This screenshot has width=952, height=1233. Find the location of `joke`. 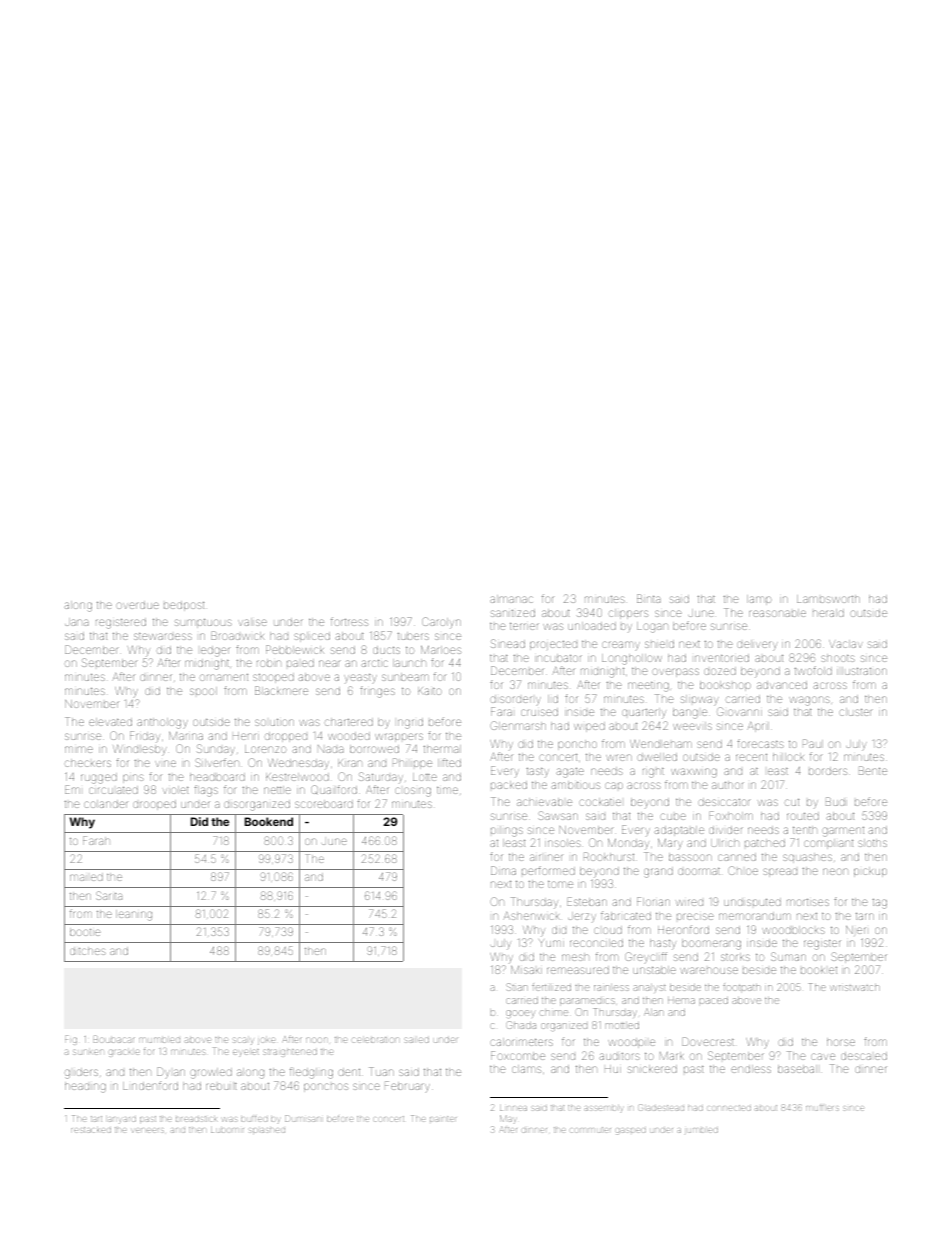

joke is located at coordinates (266, 1041).
